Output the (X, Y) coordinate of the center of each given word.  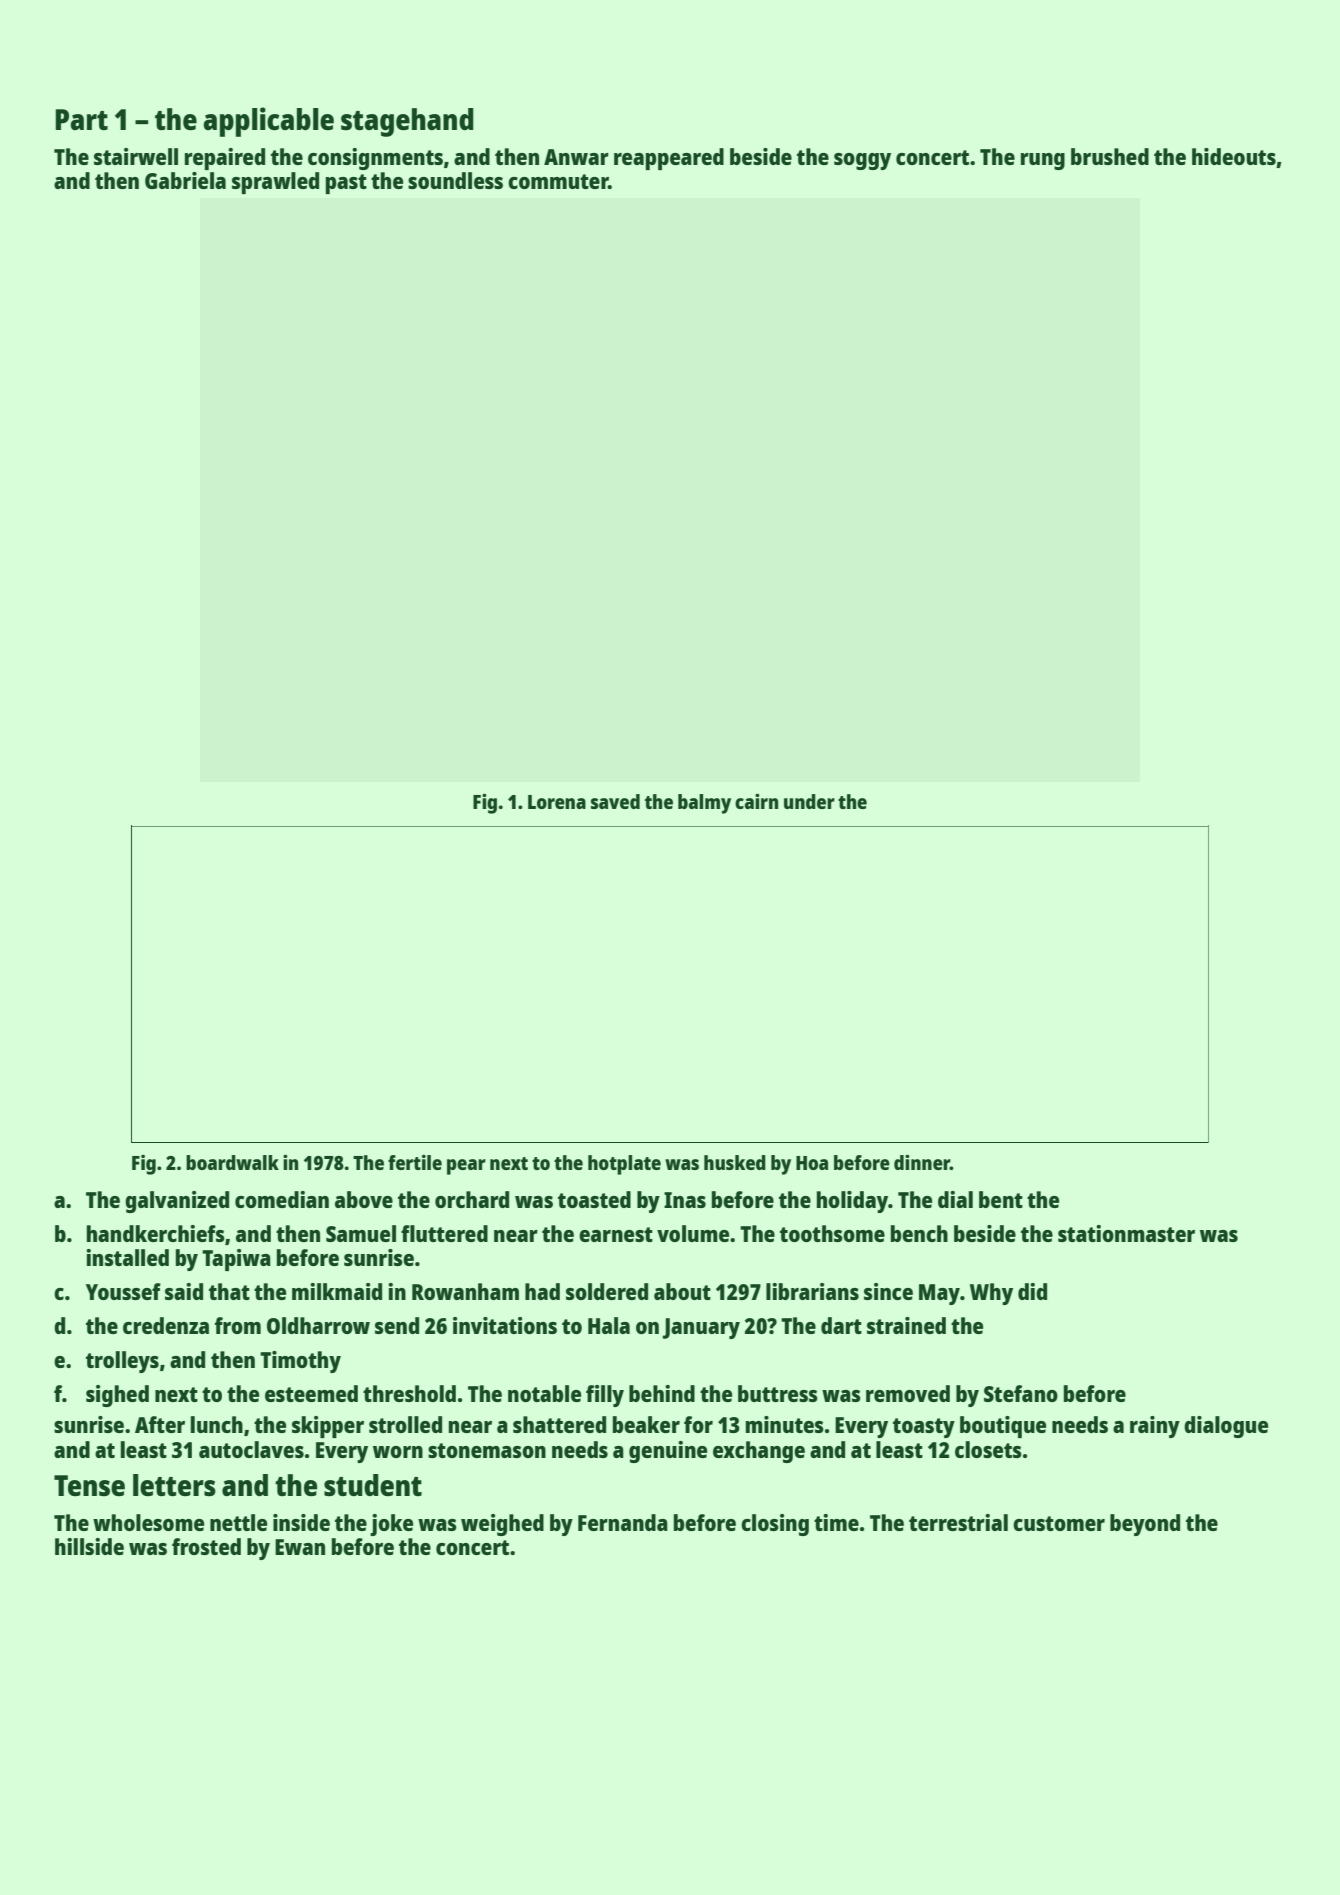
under (809, 801)
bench (919, 1233)
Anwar (576, 157)
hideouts (1234, 156)
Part (81, 119)
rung (1043, 161)
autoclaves (251, 1449)
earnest (616, 1234)
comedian (282, 1199)
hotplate (624, 1165)
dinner (922, 1162)
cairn (756, 801)
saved (615, 801)
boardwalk (232, 1162)
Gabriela (185, 180)
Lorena (557, 802)
